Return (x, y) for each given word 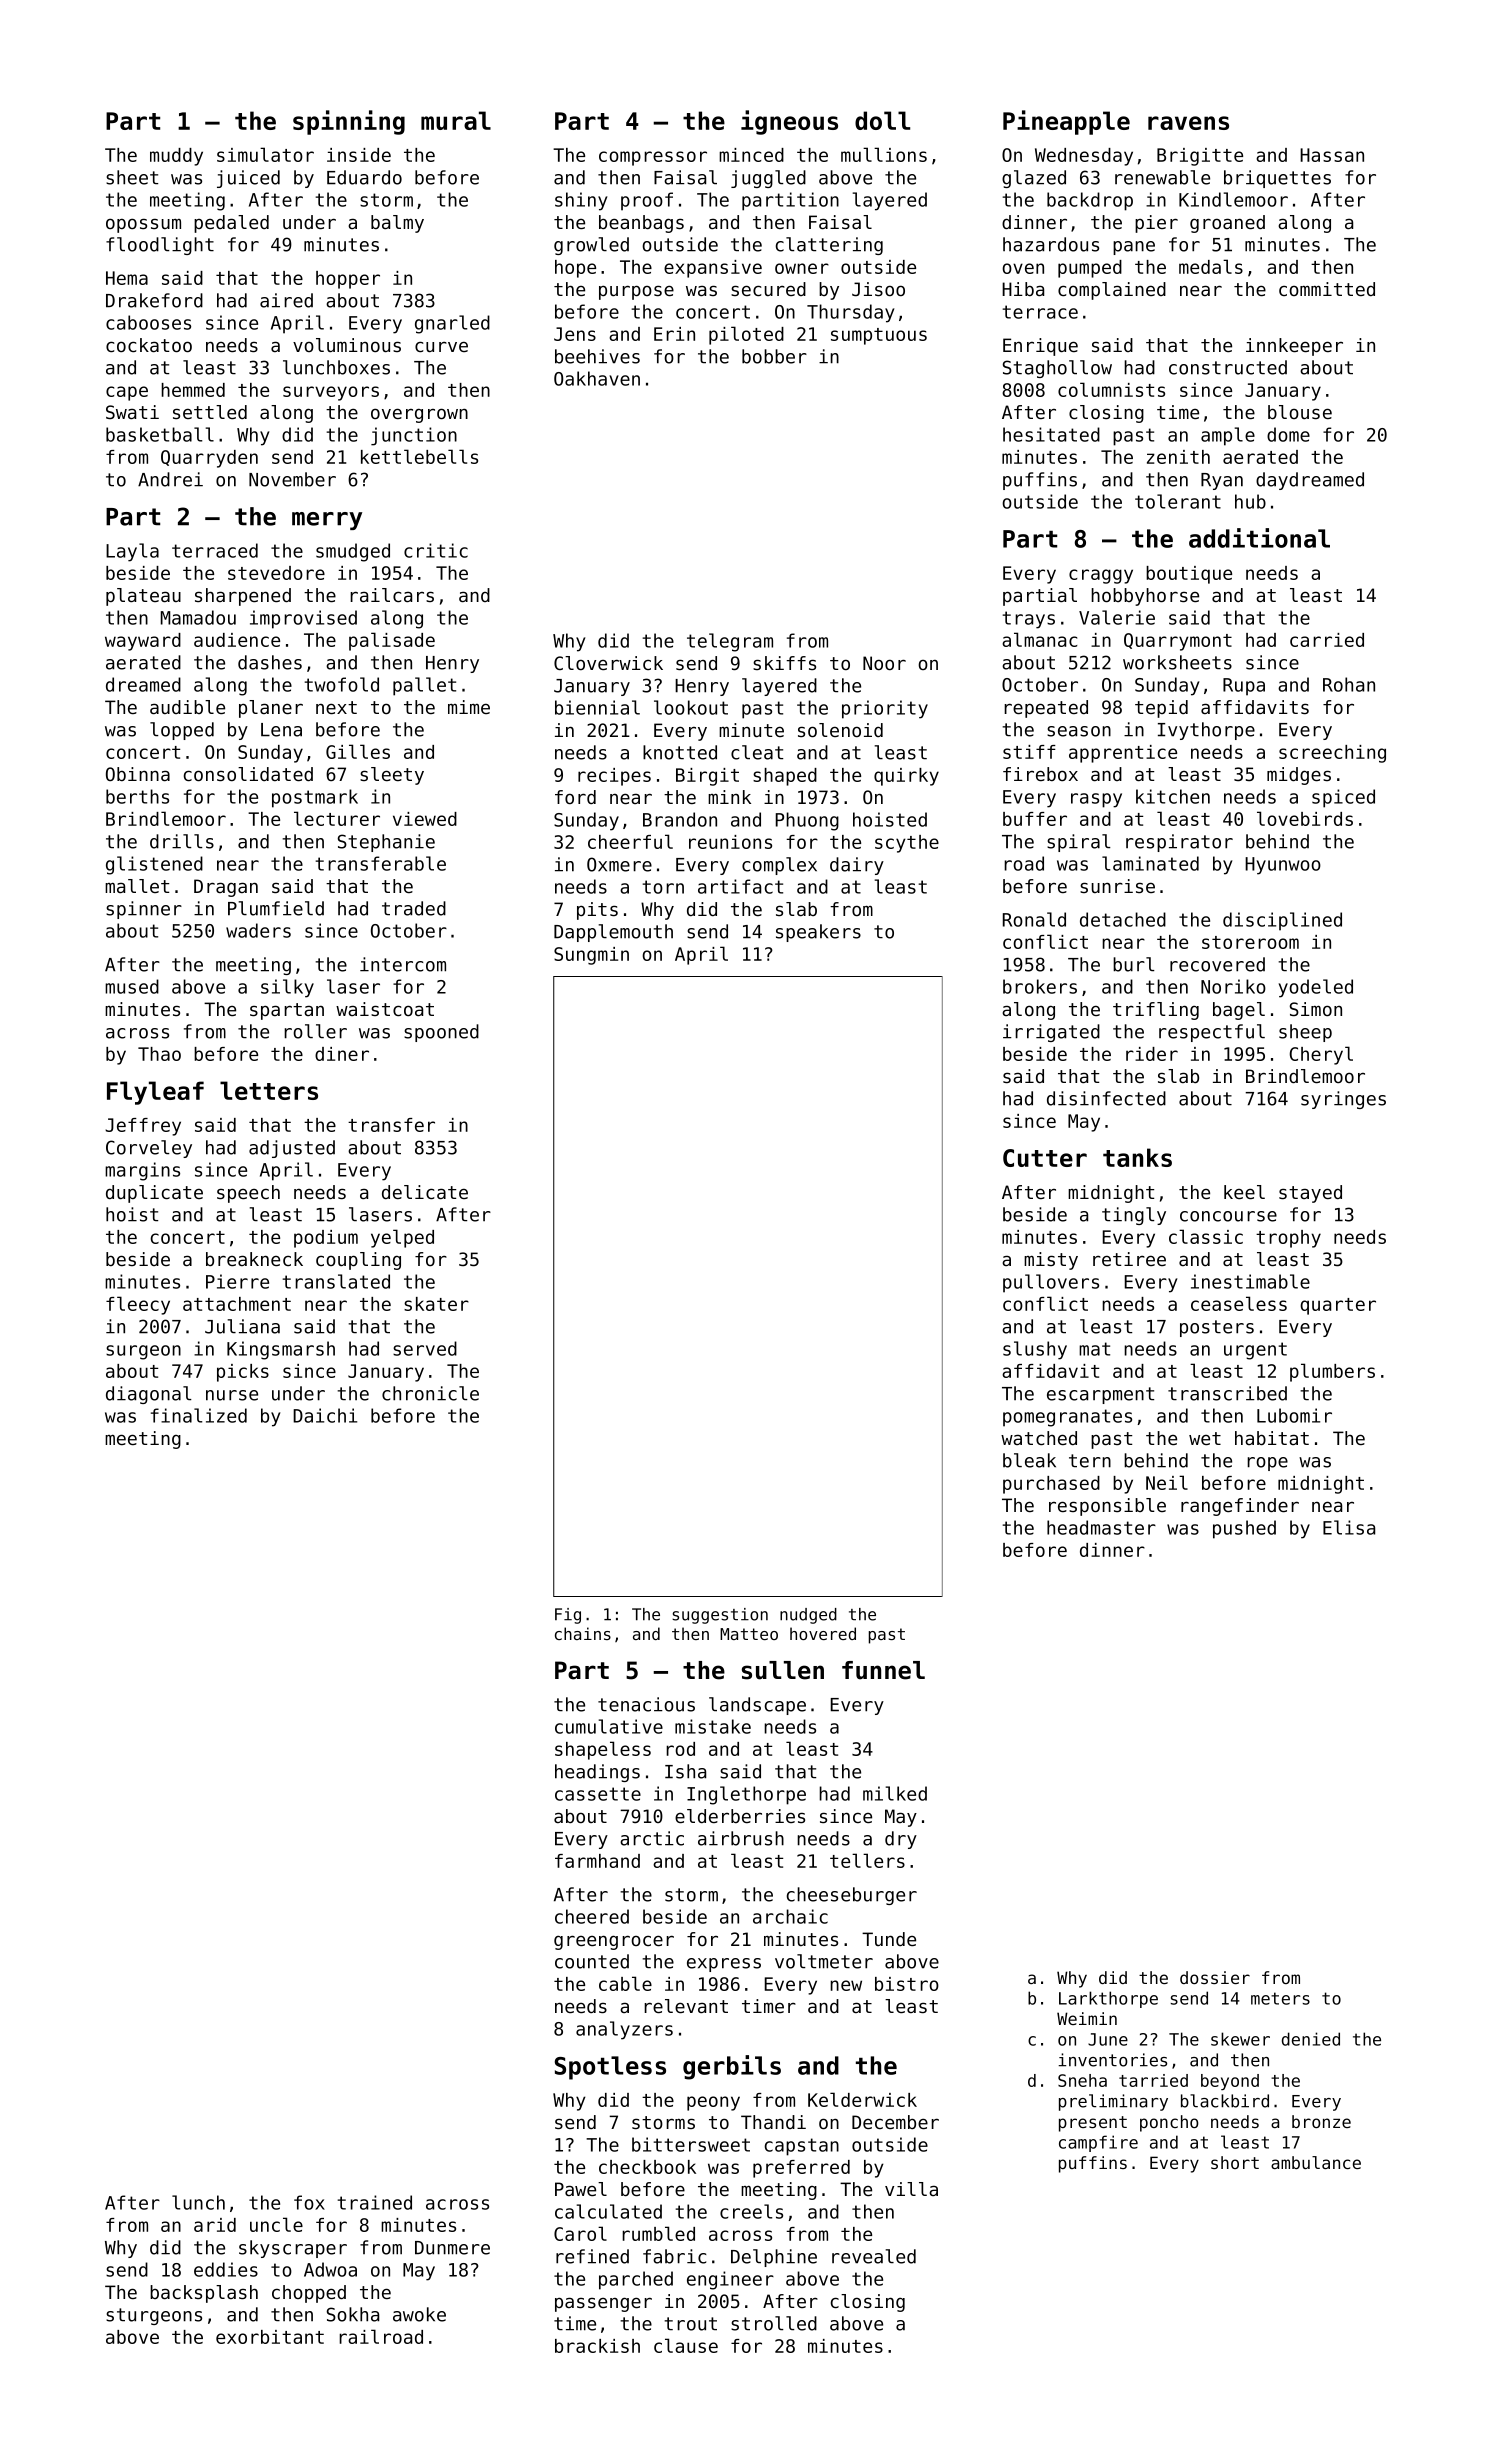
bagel (1239, 1011)
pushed (1244, 1529)
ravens (1188, 123)
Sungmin (591, 956)
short (1235, 2162)
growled (591, 246)
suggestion (720, 1616)
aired (286, 300)
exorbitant (270, 2337)
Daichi (325, 1415)
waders (258, 930)
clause (686, 2345)
